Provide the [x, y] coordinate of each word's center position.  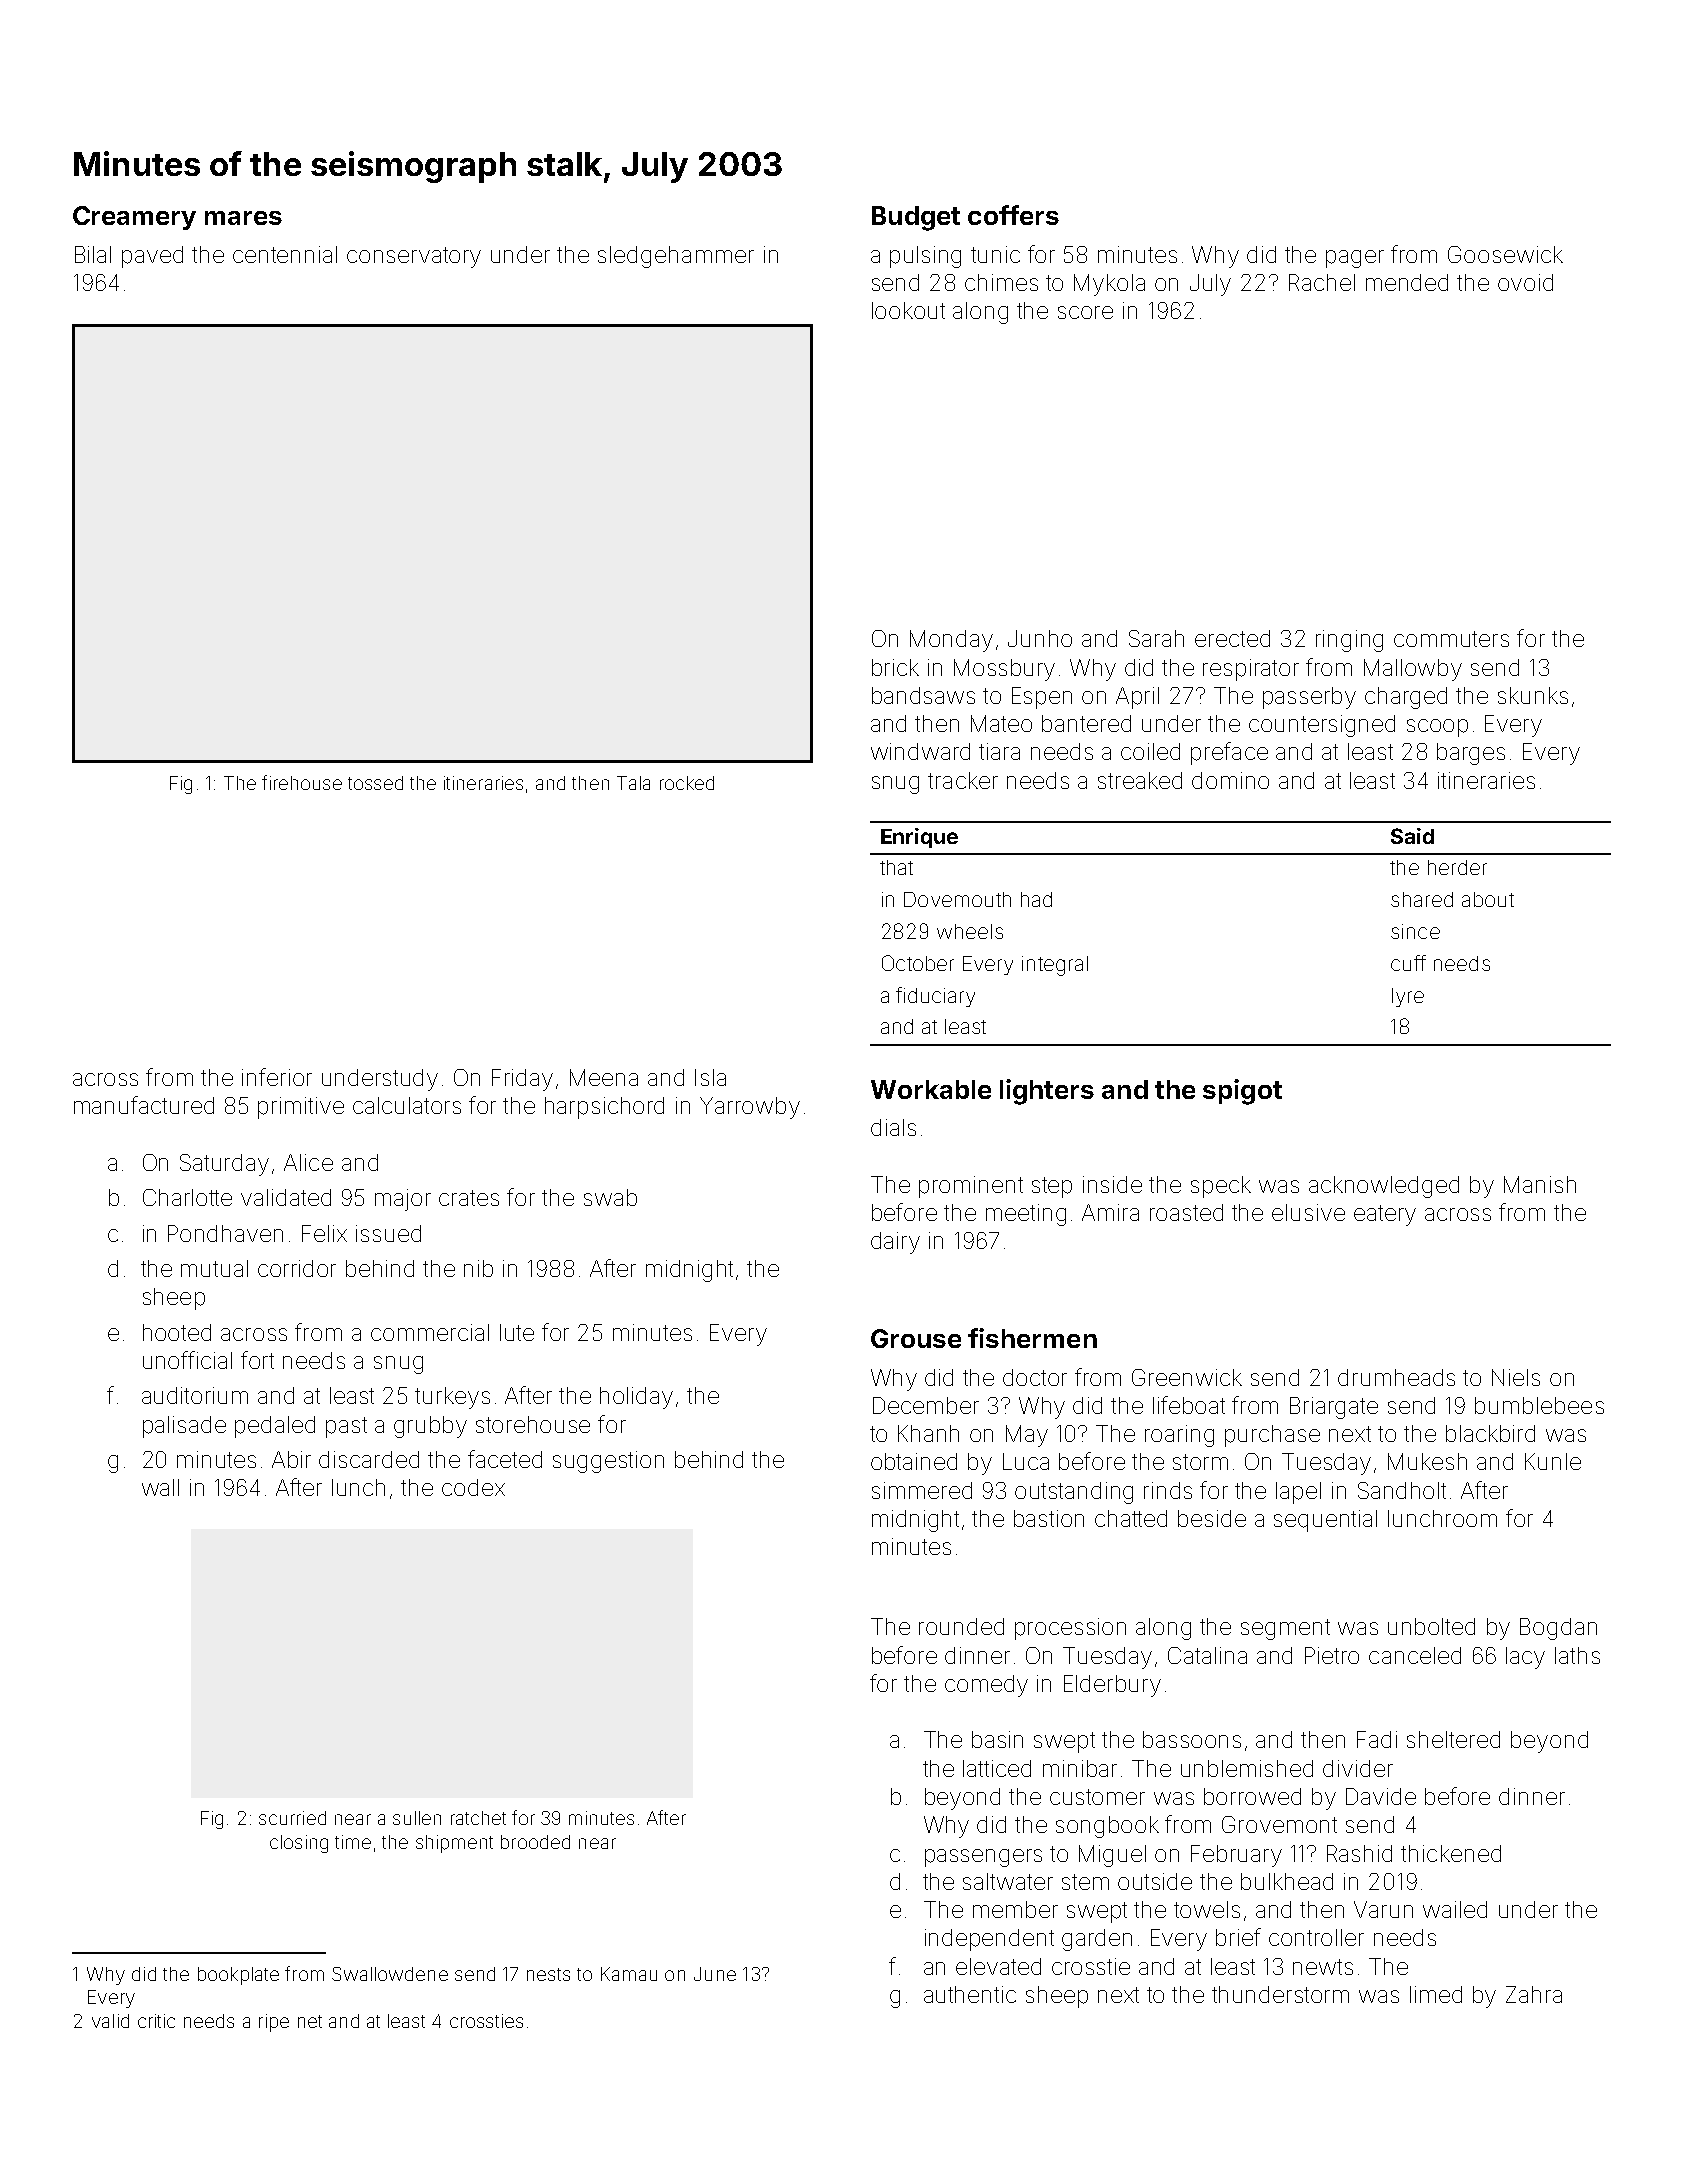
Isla [710, 1077]
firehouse [302, 782]
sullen [417, 1818]
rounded [961, 1626]
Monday [951, 641]
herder [1457, 867]
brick [895, 667]
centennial [285, 254]
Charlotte [187, 1197]
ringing [1349, 641]
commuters [1451, 639]
